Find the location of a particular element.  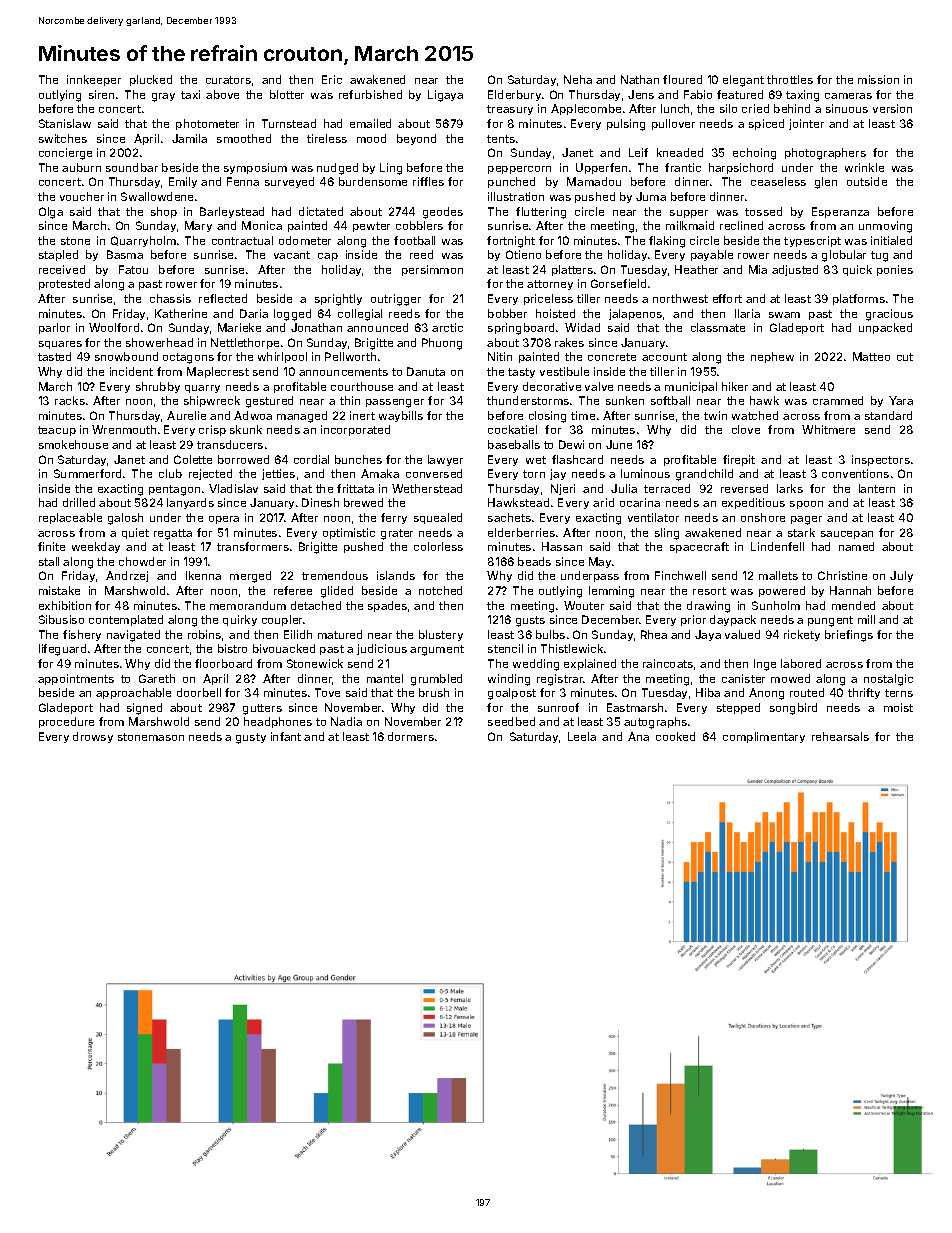

appointments is located at coordinates (76, 679).
